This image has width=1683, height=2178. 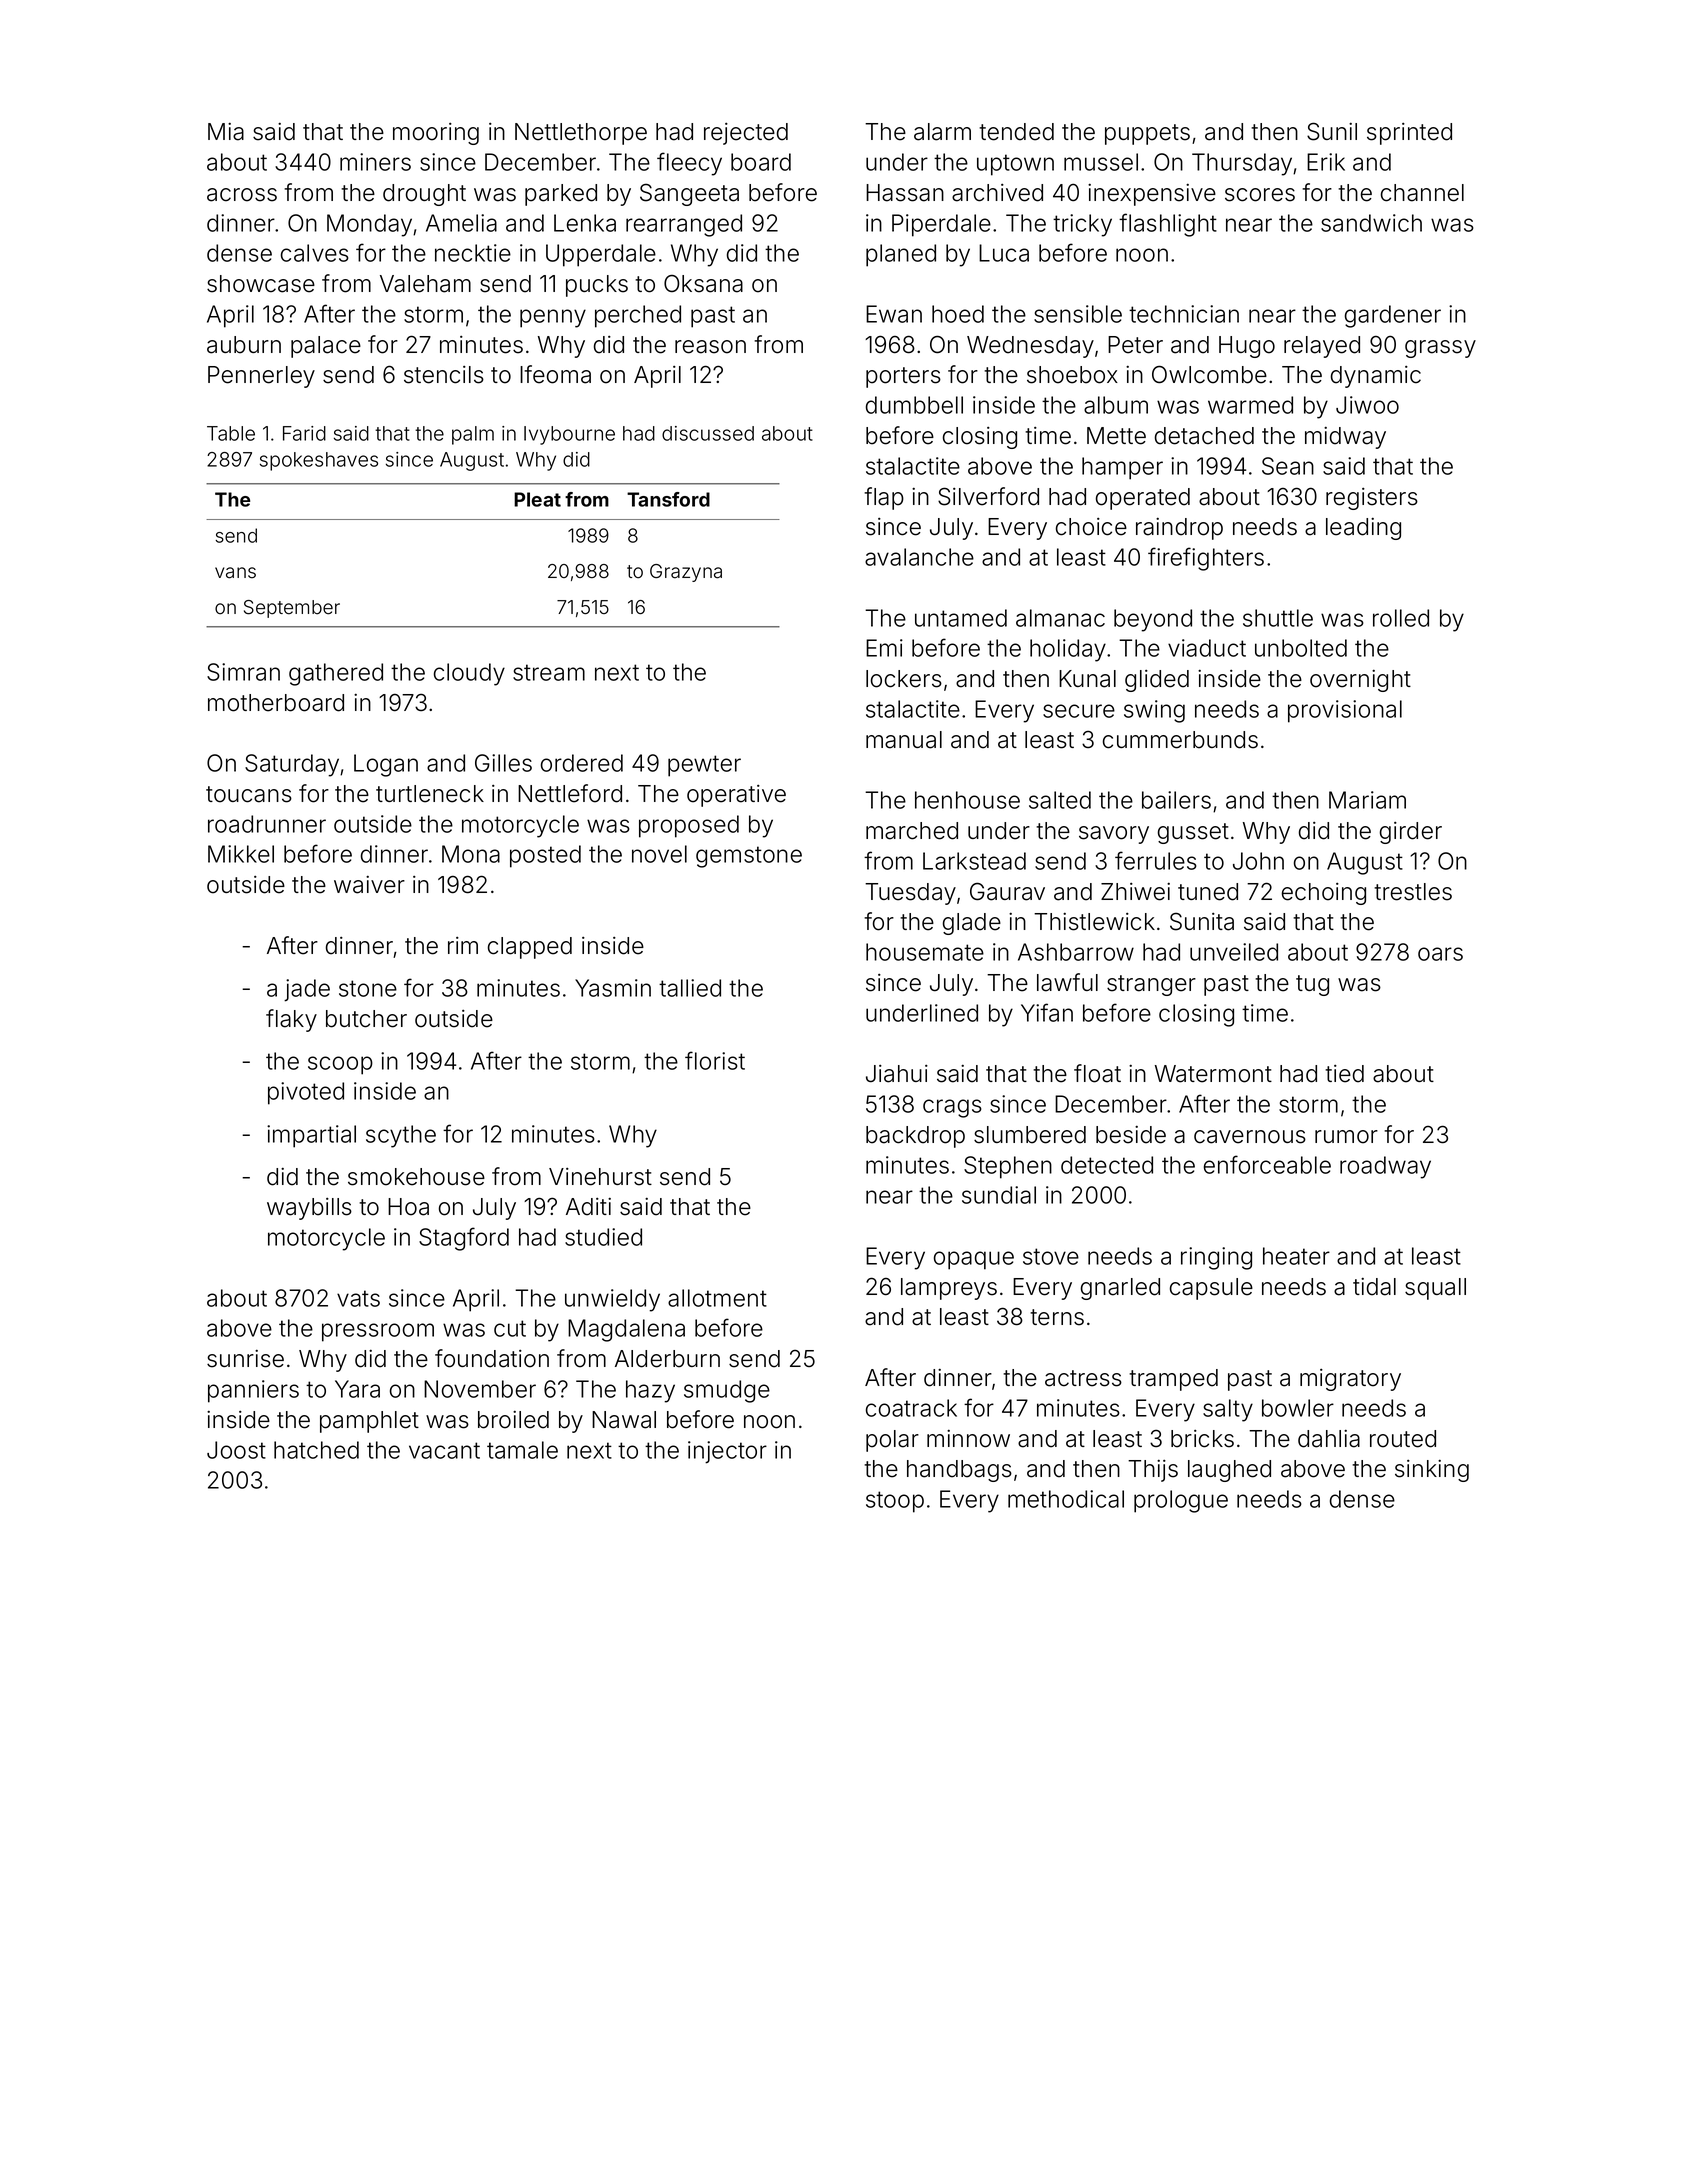 What do you see at coordinates (292, 765) in the image?
I see `Saturday` at bounding box center [292, 765].
